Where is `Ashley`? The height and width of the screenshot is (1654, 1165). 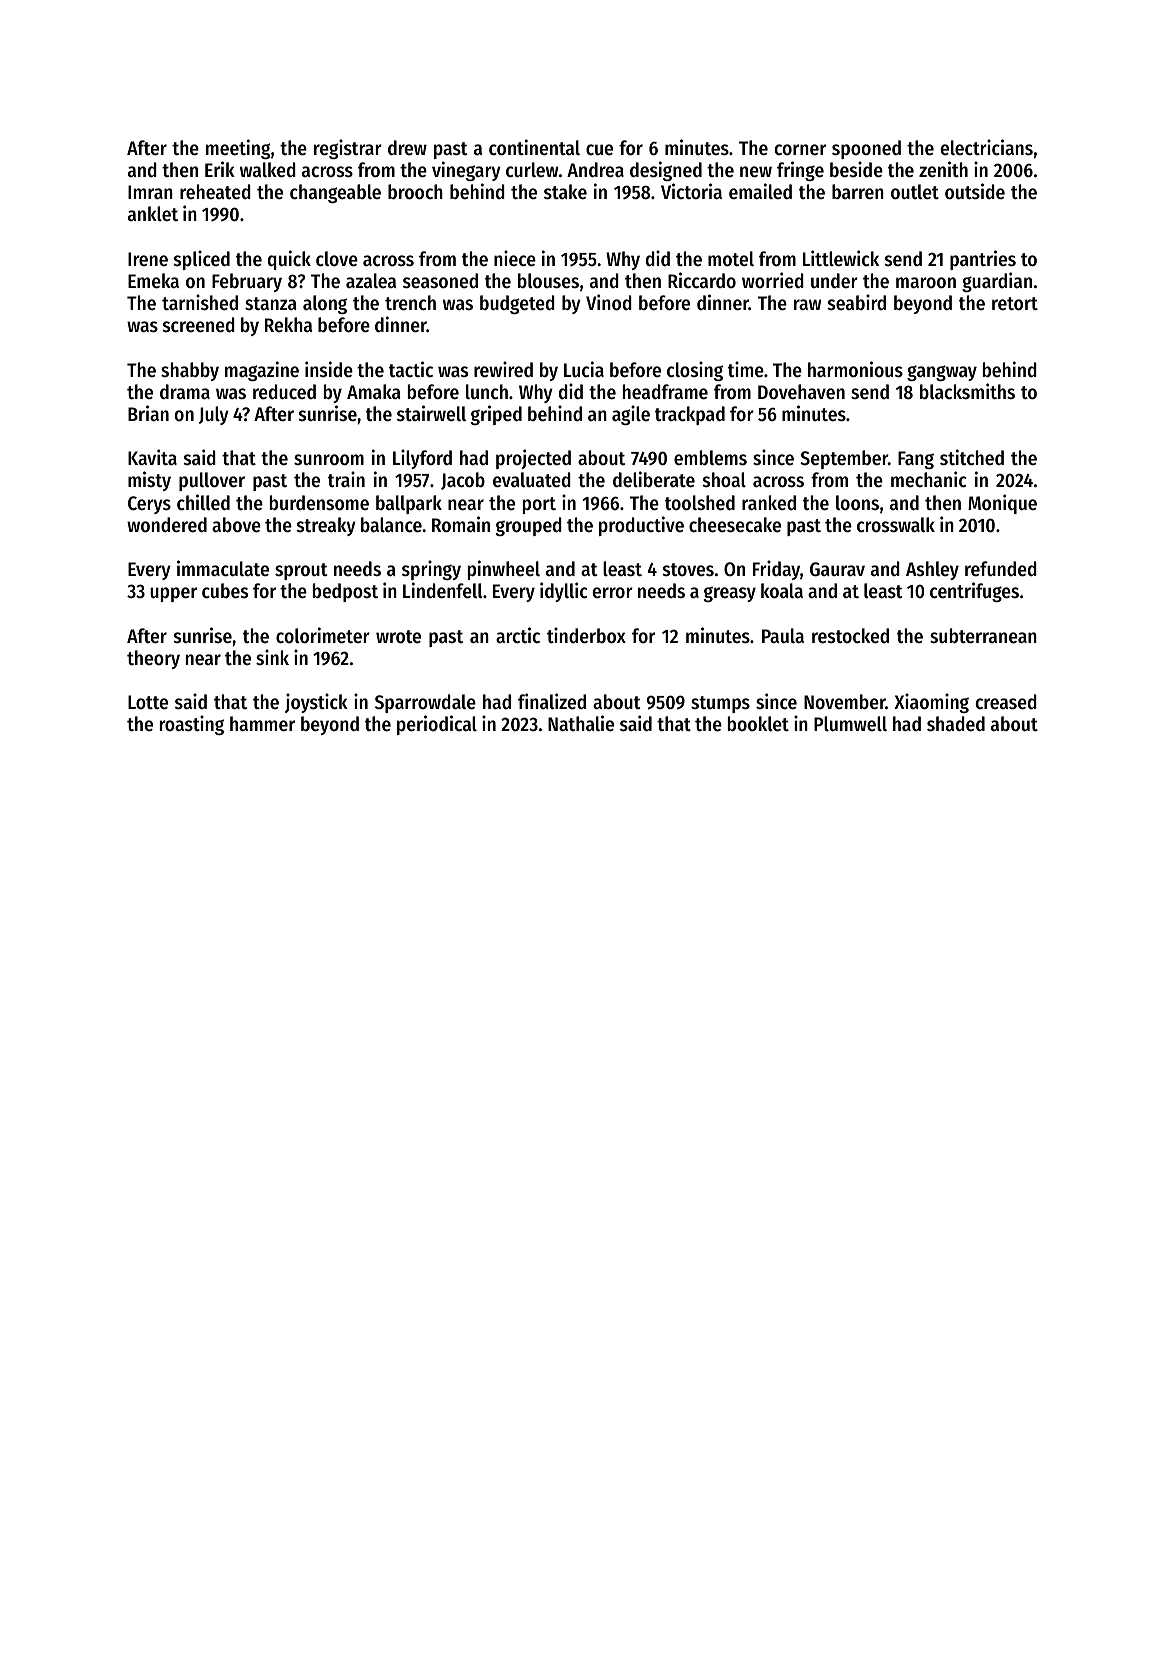 Ashley is located at coordinates (932, 570).
